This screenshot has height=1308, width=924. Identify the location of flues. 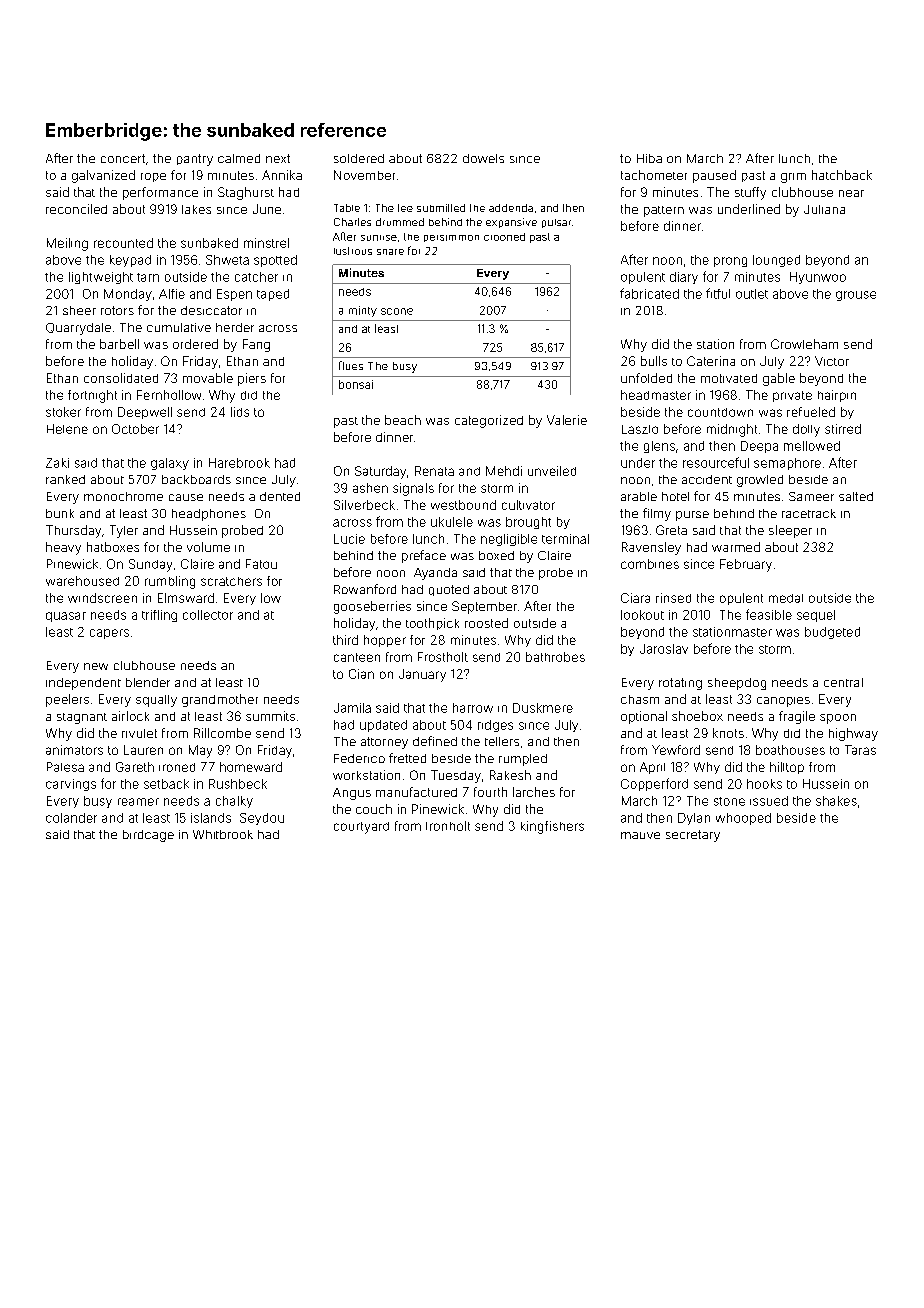
(351, 365).
